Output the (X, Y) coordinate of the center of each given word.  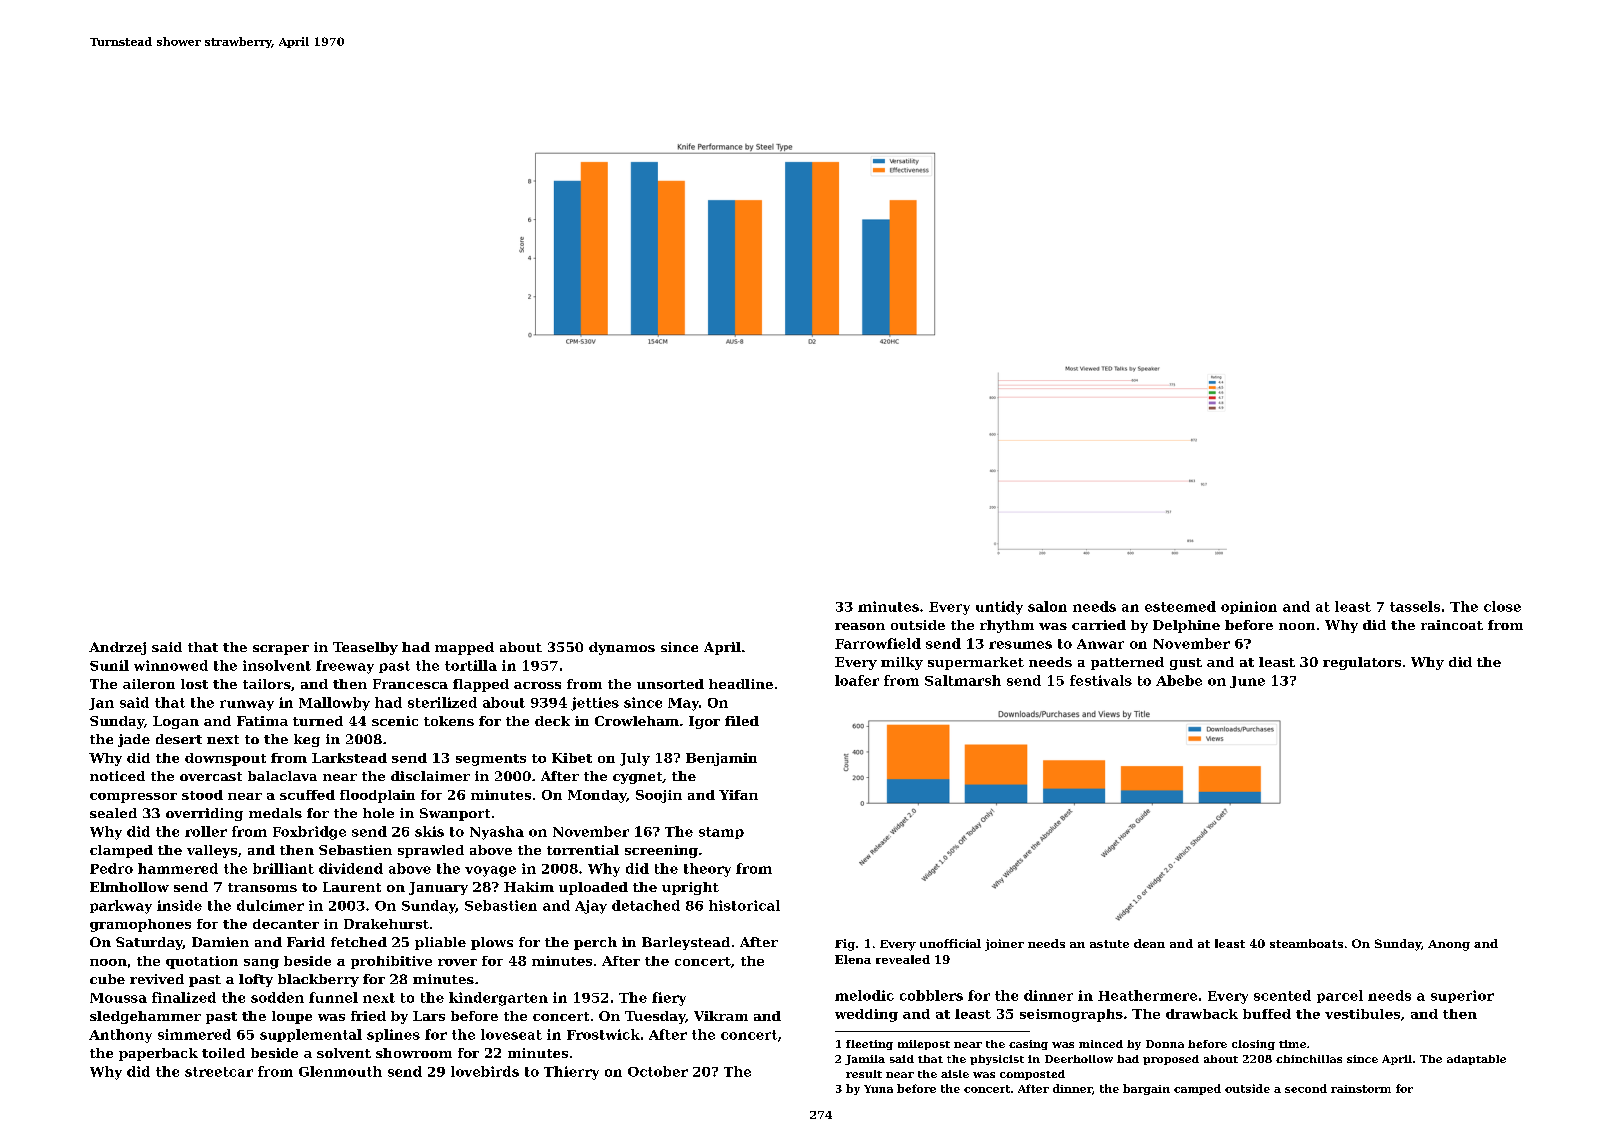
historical (744, 905)
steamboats (1306, 943)
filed (742, 721)
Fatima (262, 721)
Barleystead (686, 943)
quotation (202, 962)
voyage (490, 871)
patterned (1127, 663)
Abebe (1179, 680)
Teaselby (365, 648)
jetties (595, 704)
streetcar (219, 1072)
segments (491, 760)
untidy (999, 608)
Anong (1449, 945)
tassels (1415, 606)
